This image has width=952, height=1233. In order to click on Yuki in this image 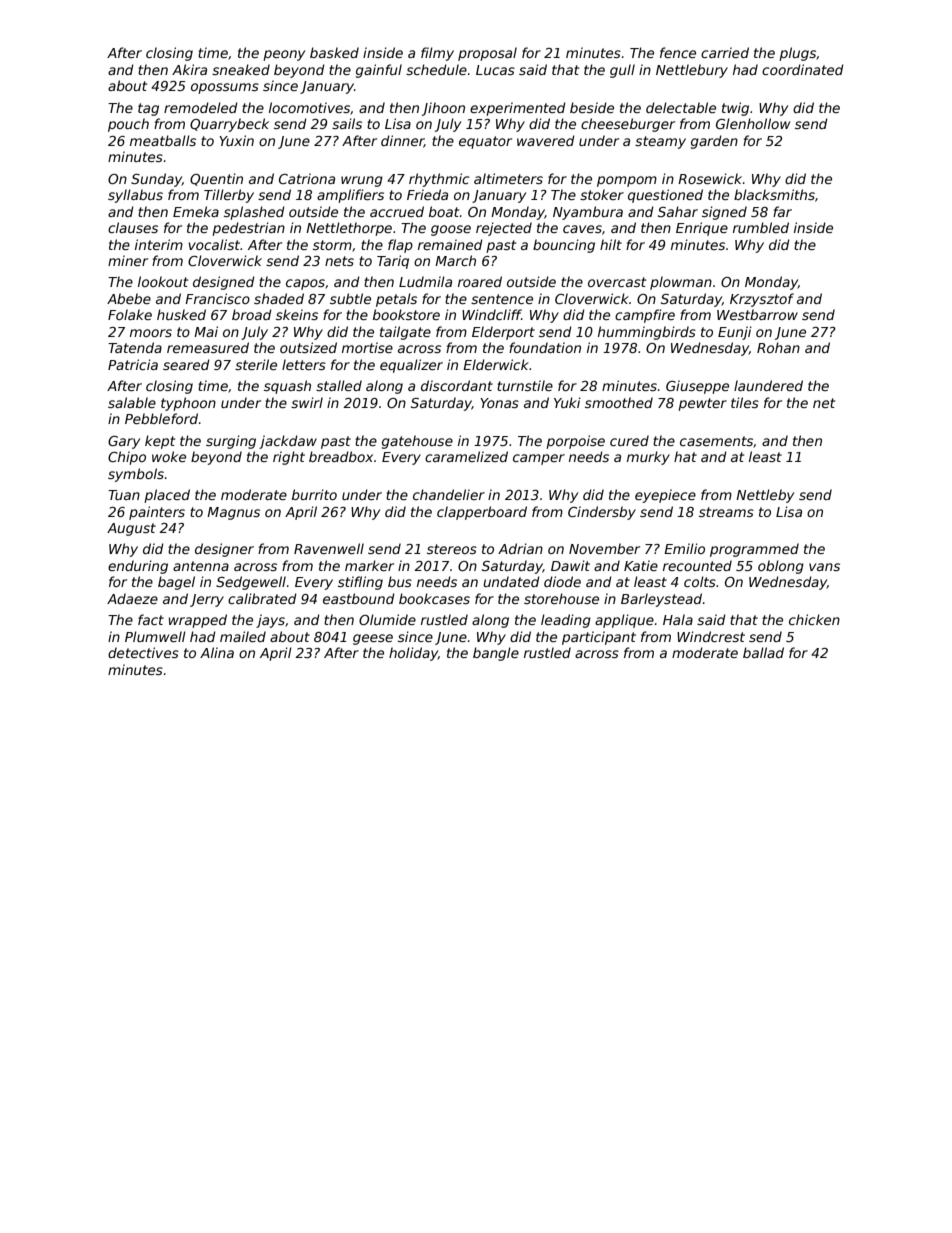, I will do `click(567, 402)`.
